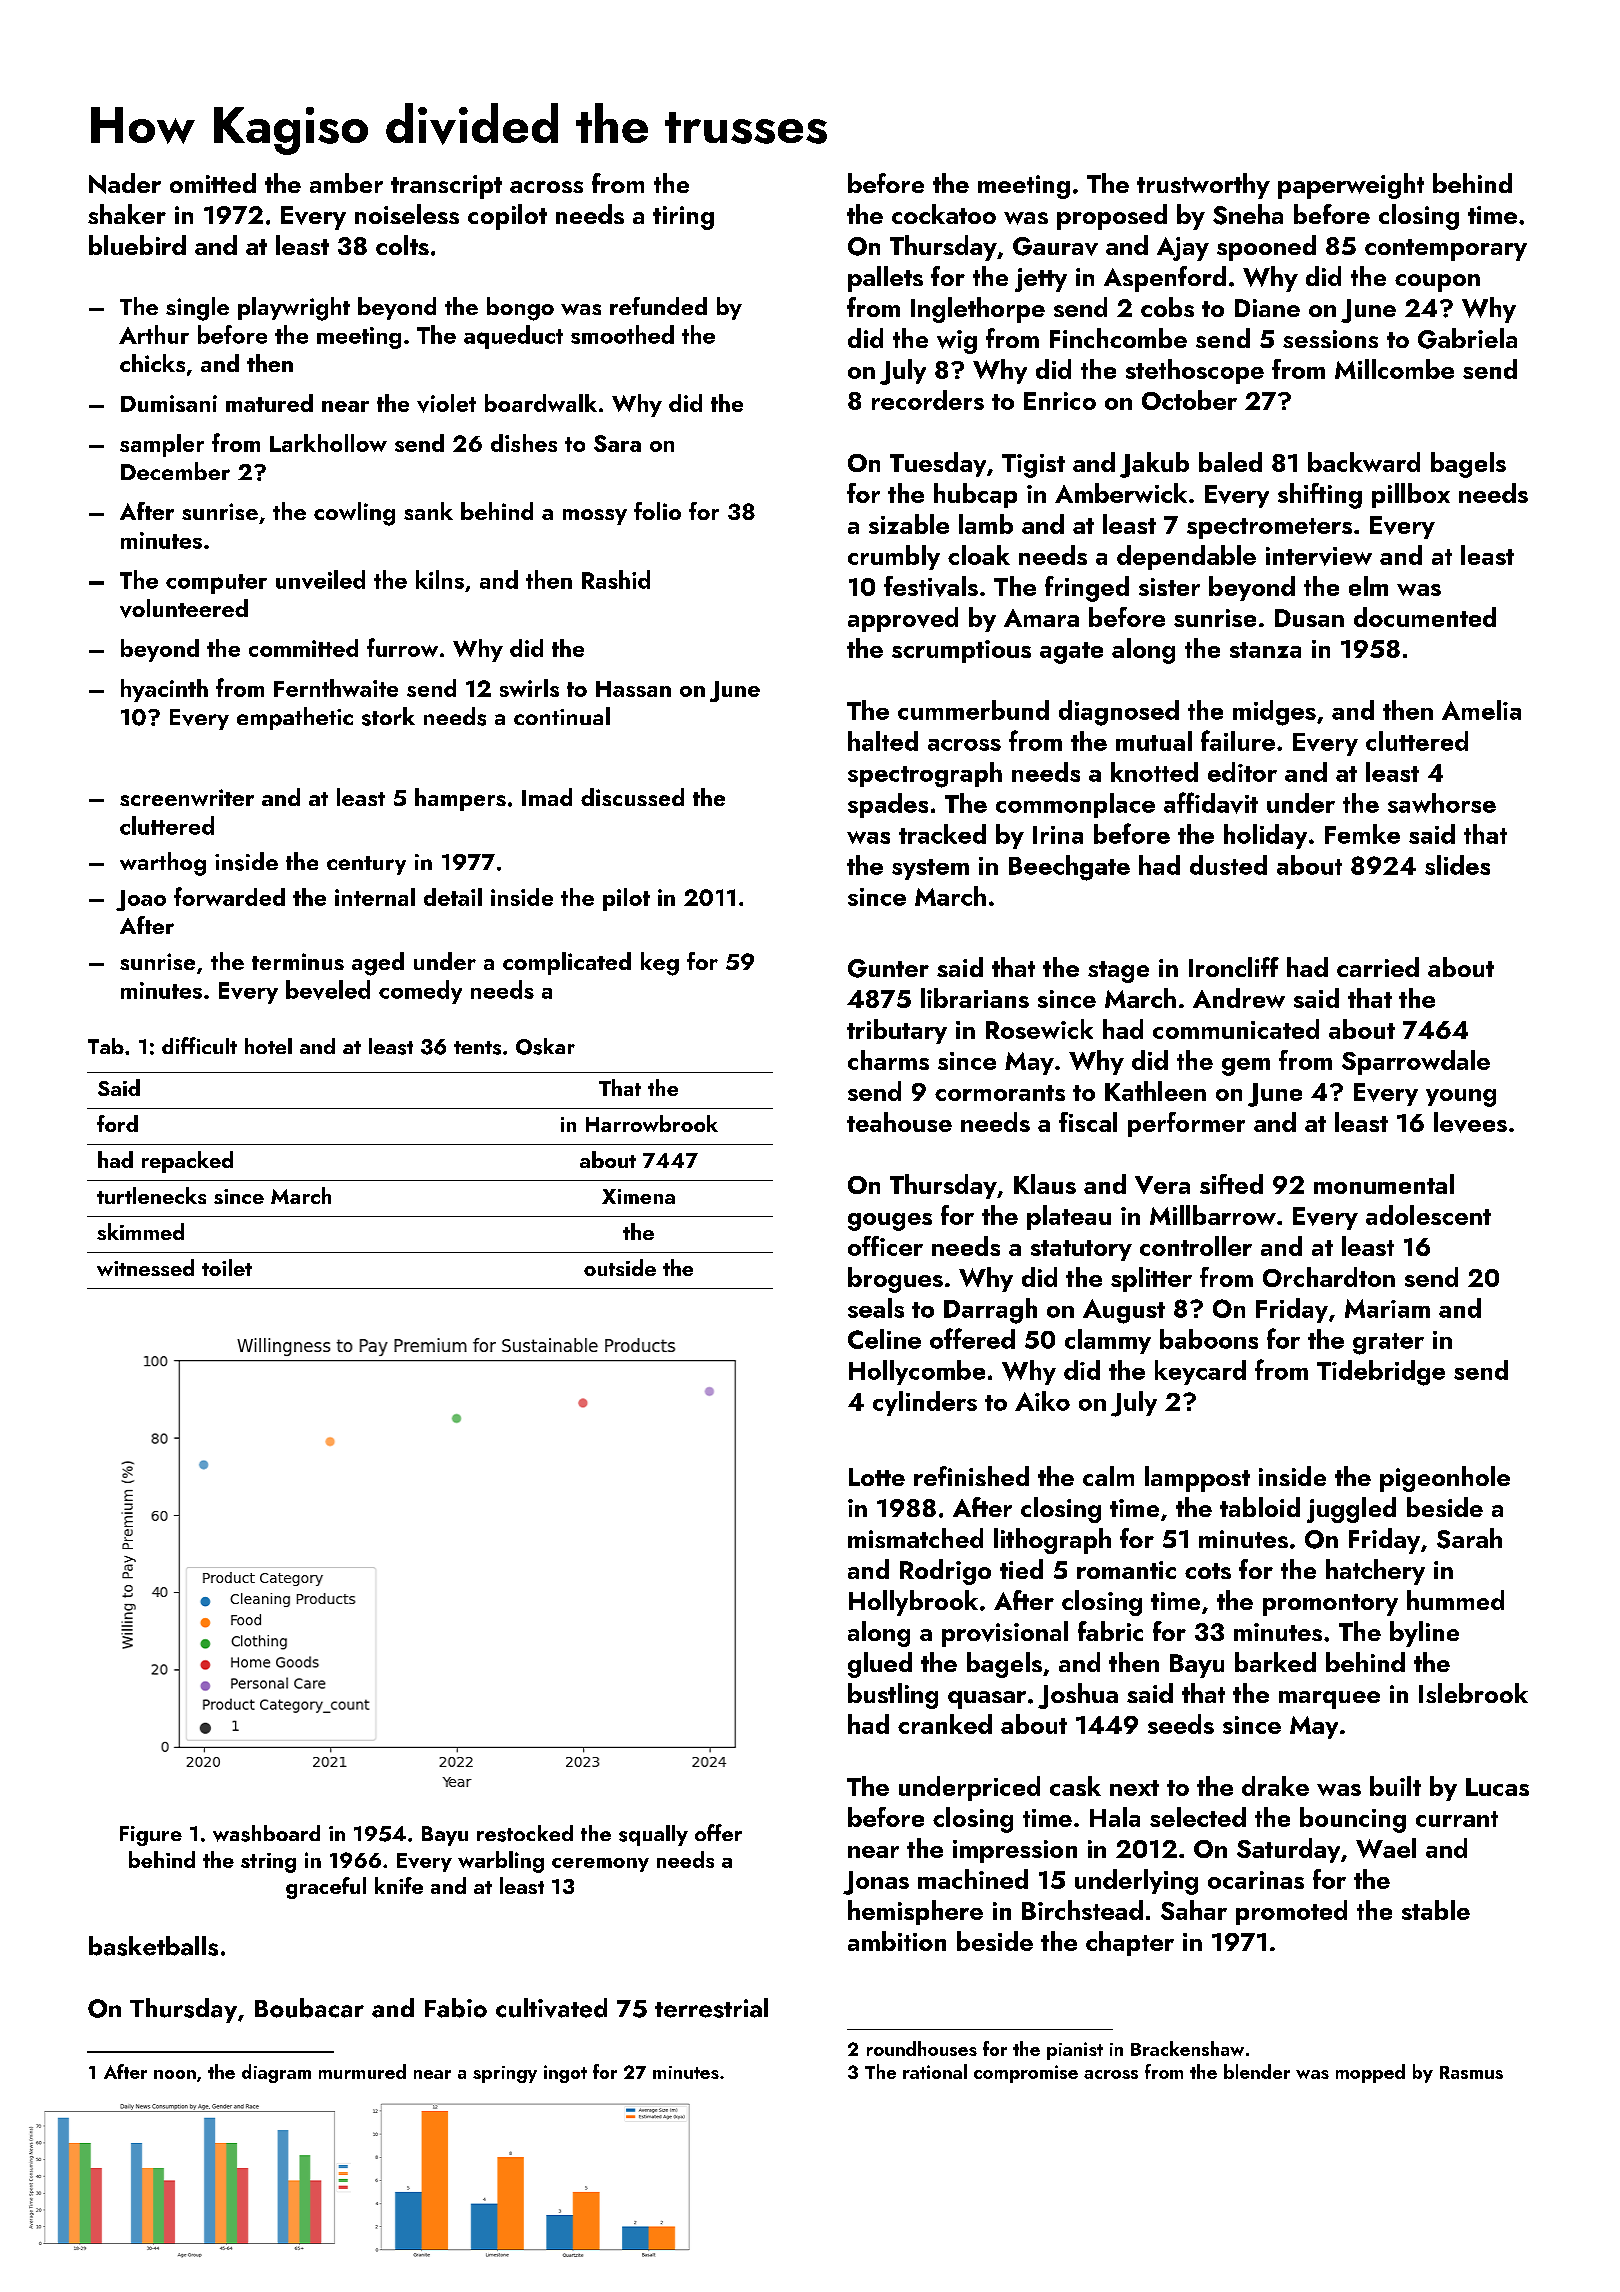 Image resolution: width=1620 pixels, height=2292 pixels. Describe the element at coordinates (1110, 1631) in the page. I see `fabric` at that location.
